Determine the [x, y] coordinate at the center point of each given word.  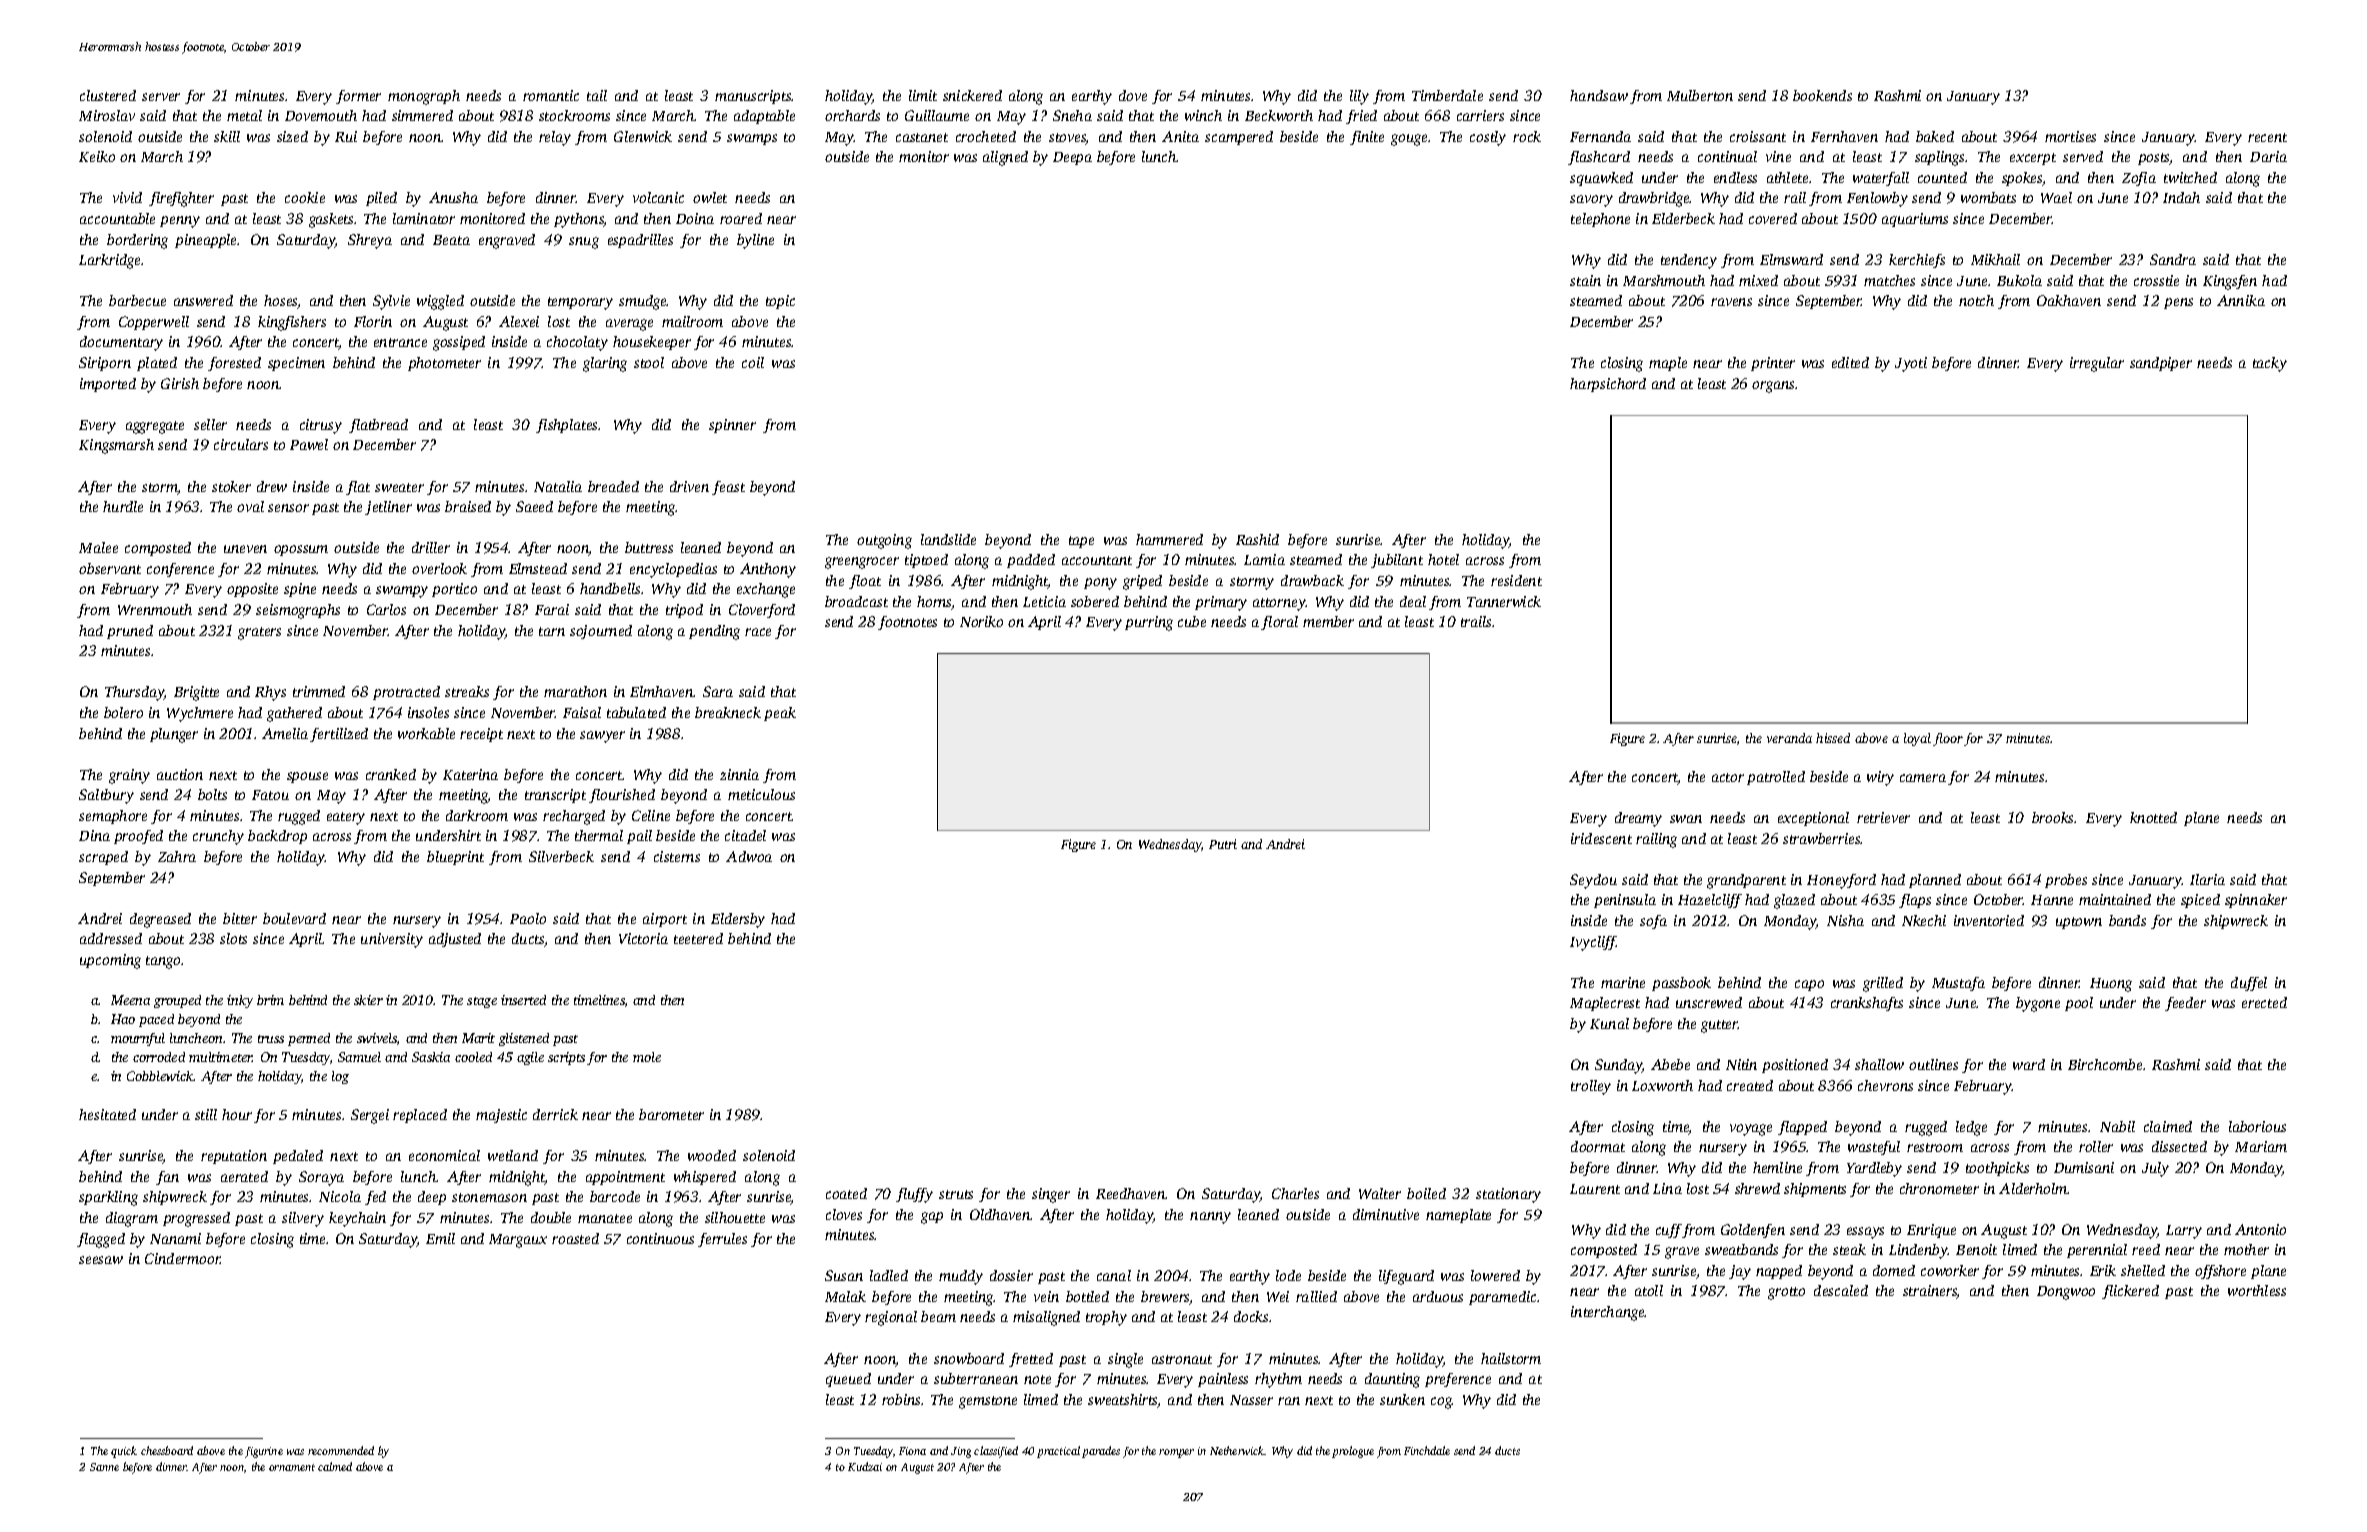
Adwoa [749, 856]
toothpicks [1997, 1169]
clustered [108, 95]
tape [1081, 542]
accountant [1097, 560]
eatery [346, 818]
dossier [1011, 1275]
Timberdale [1447, 95]
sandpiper [2161, 364]
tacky [2270, 364]
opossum [301, 550]
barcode [615, 1196]
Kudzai [865, 1466]
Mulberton [1700, 95]
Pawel [309, 444]
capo [1809, 985]
